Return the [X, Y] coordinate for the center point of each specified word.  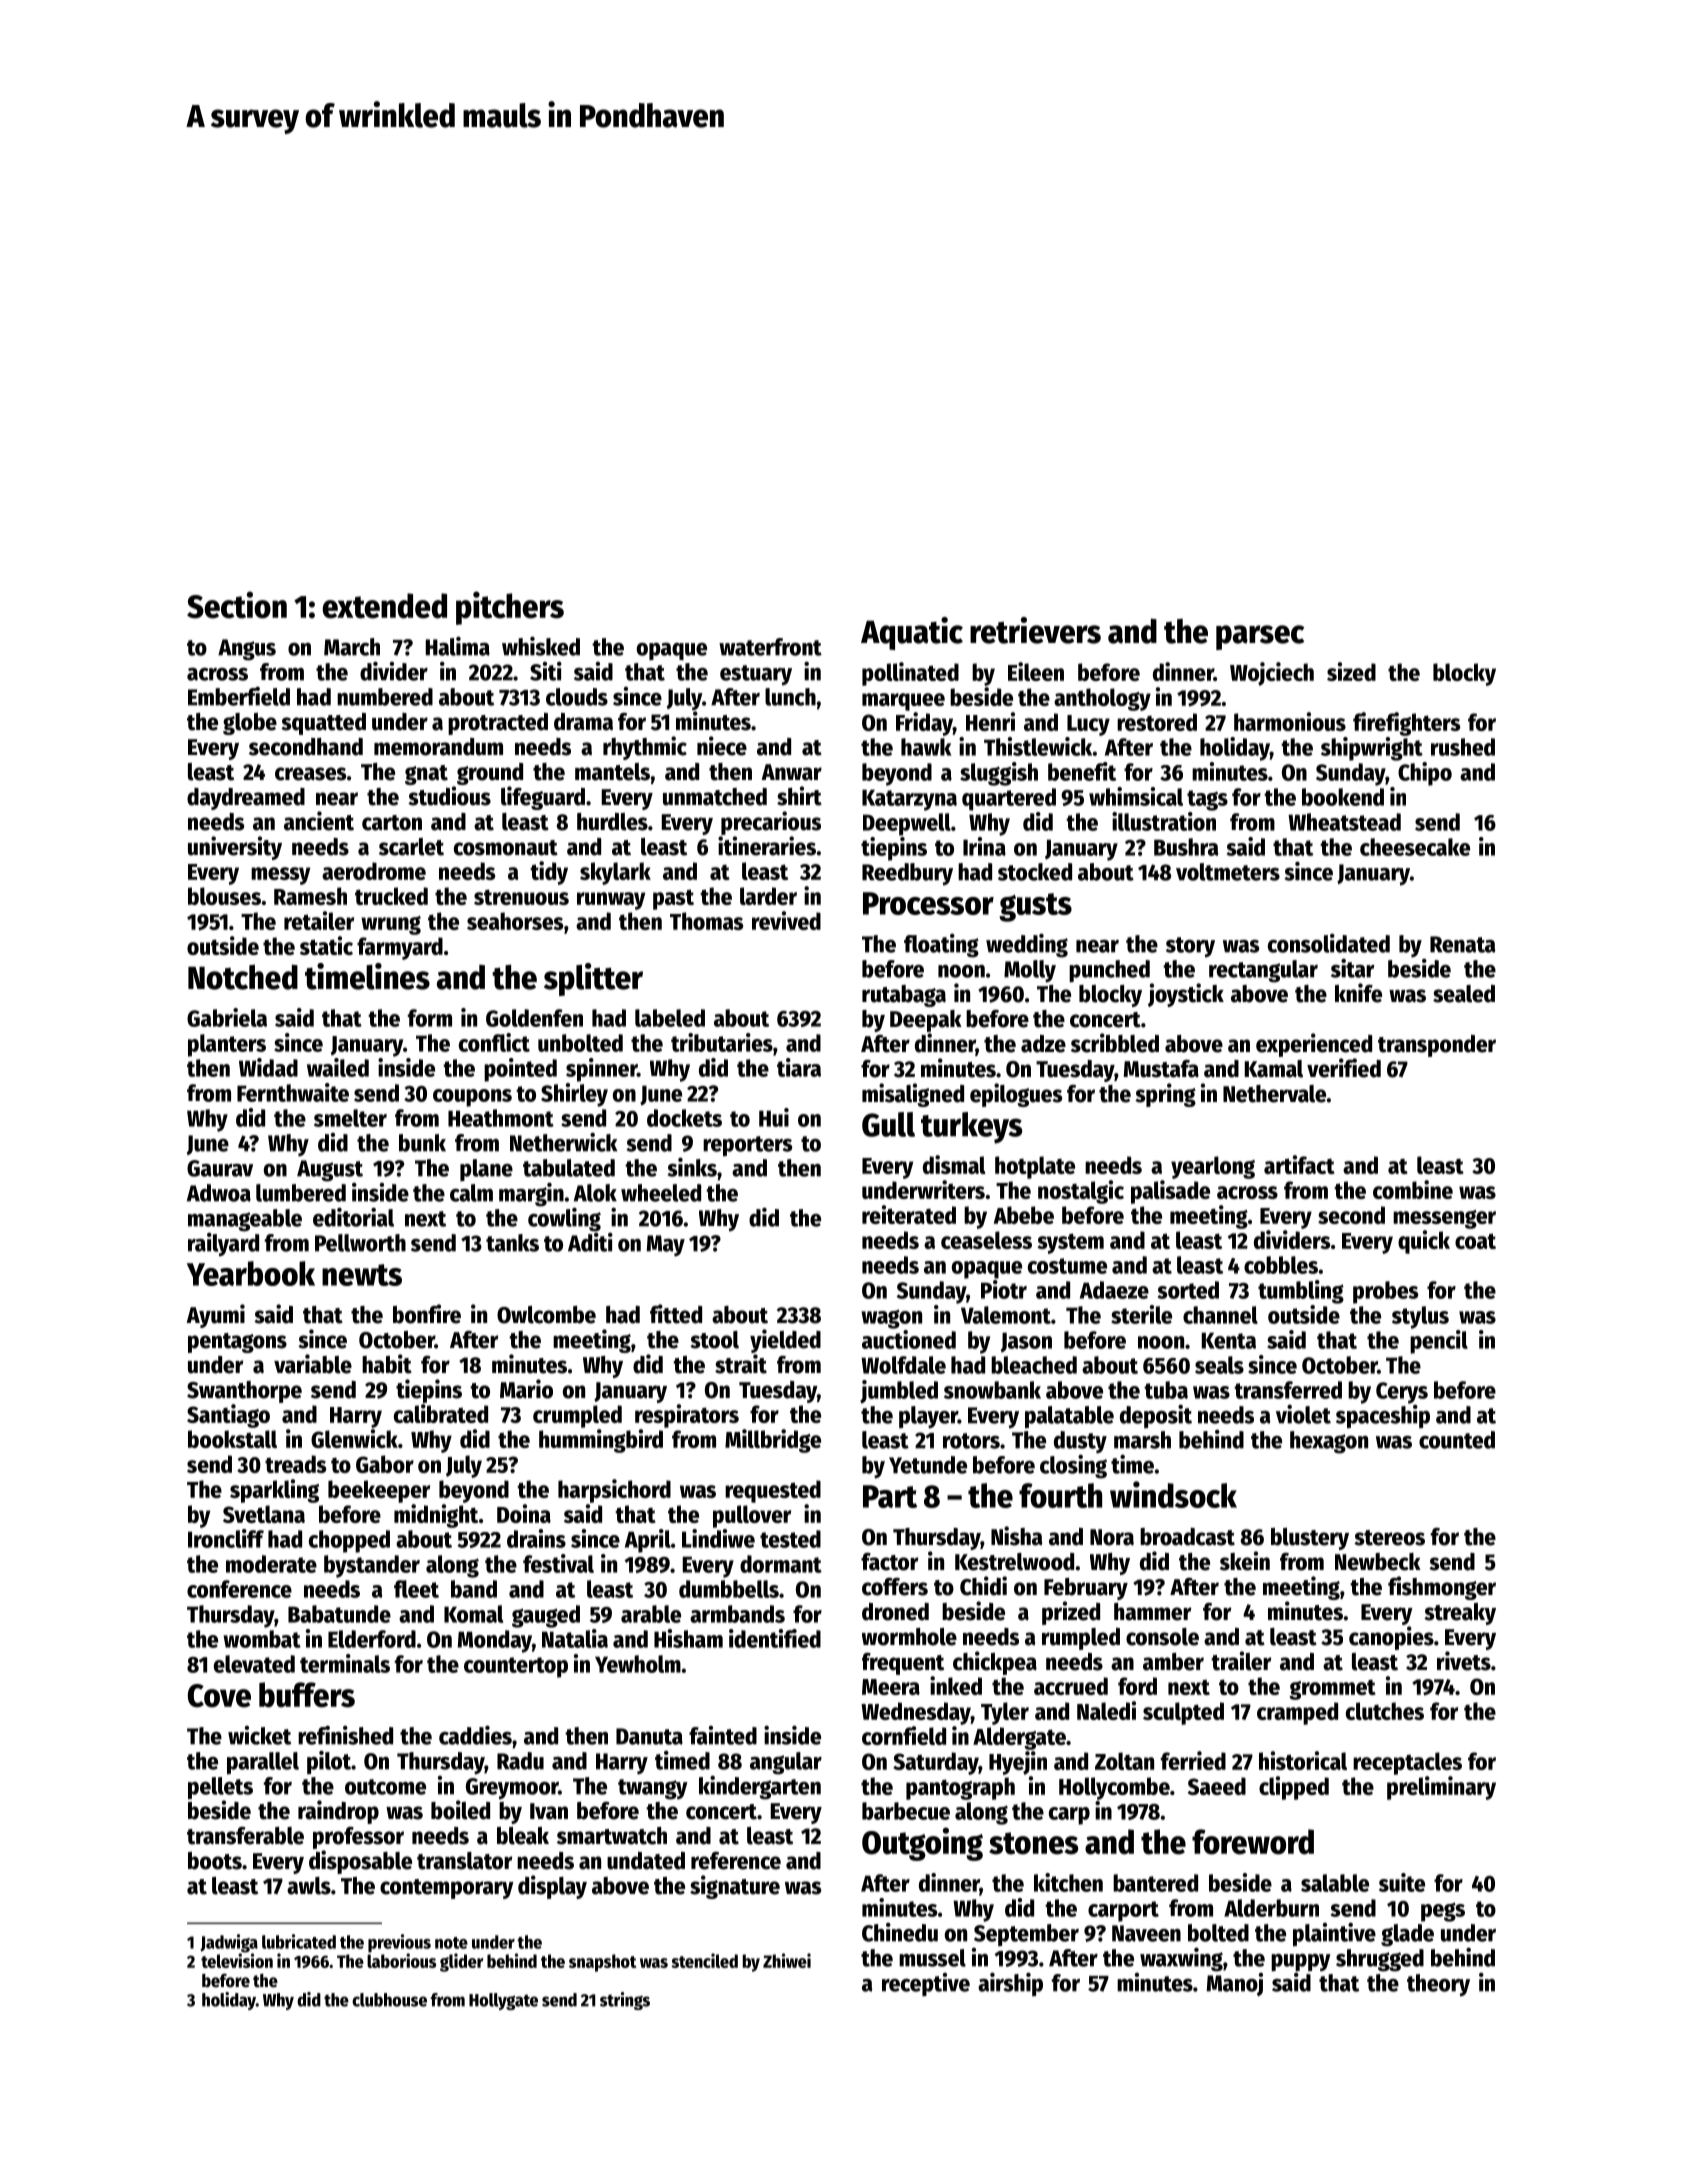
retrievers [1035, 630]
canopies [1391, 1638]
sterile [1141, 1314]
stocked [1035, 872]
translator [464, 1861]
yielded [785, 1341]
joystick [1186, 995]
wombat [262, 1639]
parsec [1260, 637]
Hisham [688, 1638]
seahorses [515, 921]
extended [384, 606]
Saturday [936, 1763]
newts [362, 1275]
